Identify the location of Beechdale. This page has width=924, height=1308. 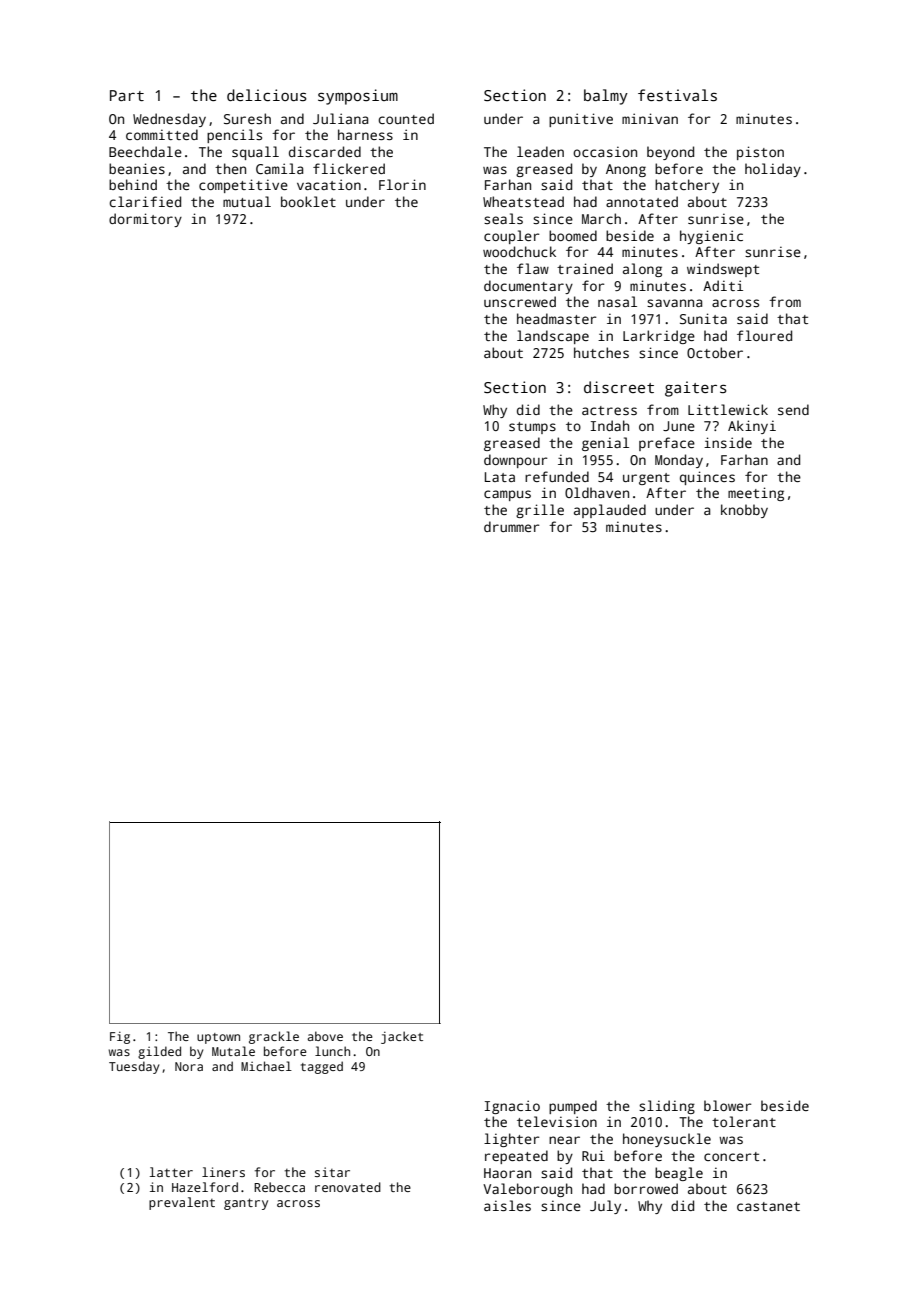
(145, 151).
